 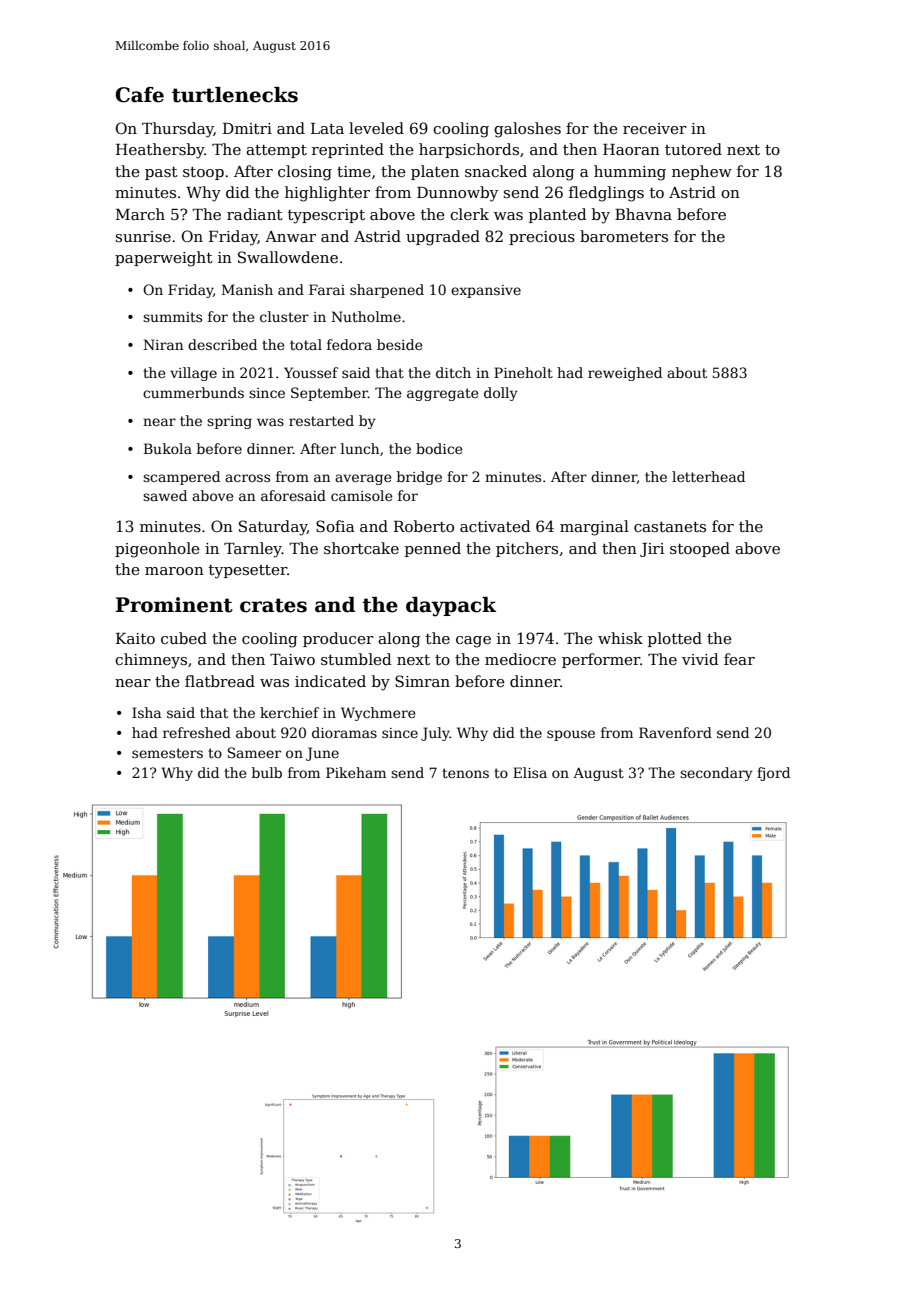 I want to click on Isha, so click(x=146, y=712).
